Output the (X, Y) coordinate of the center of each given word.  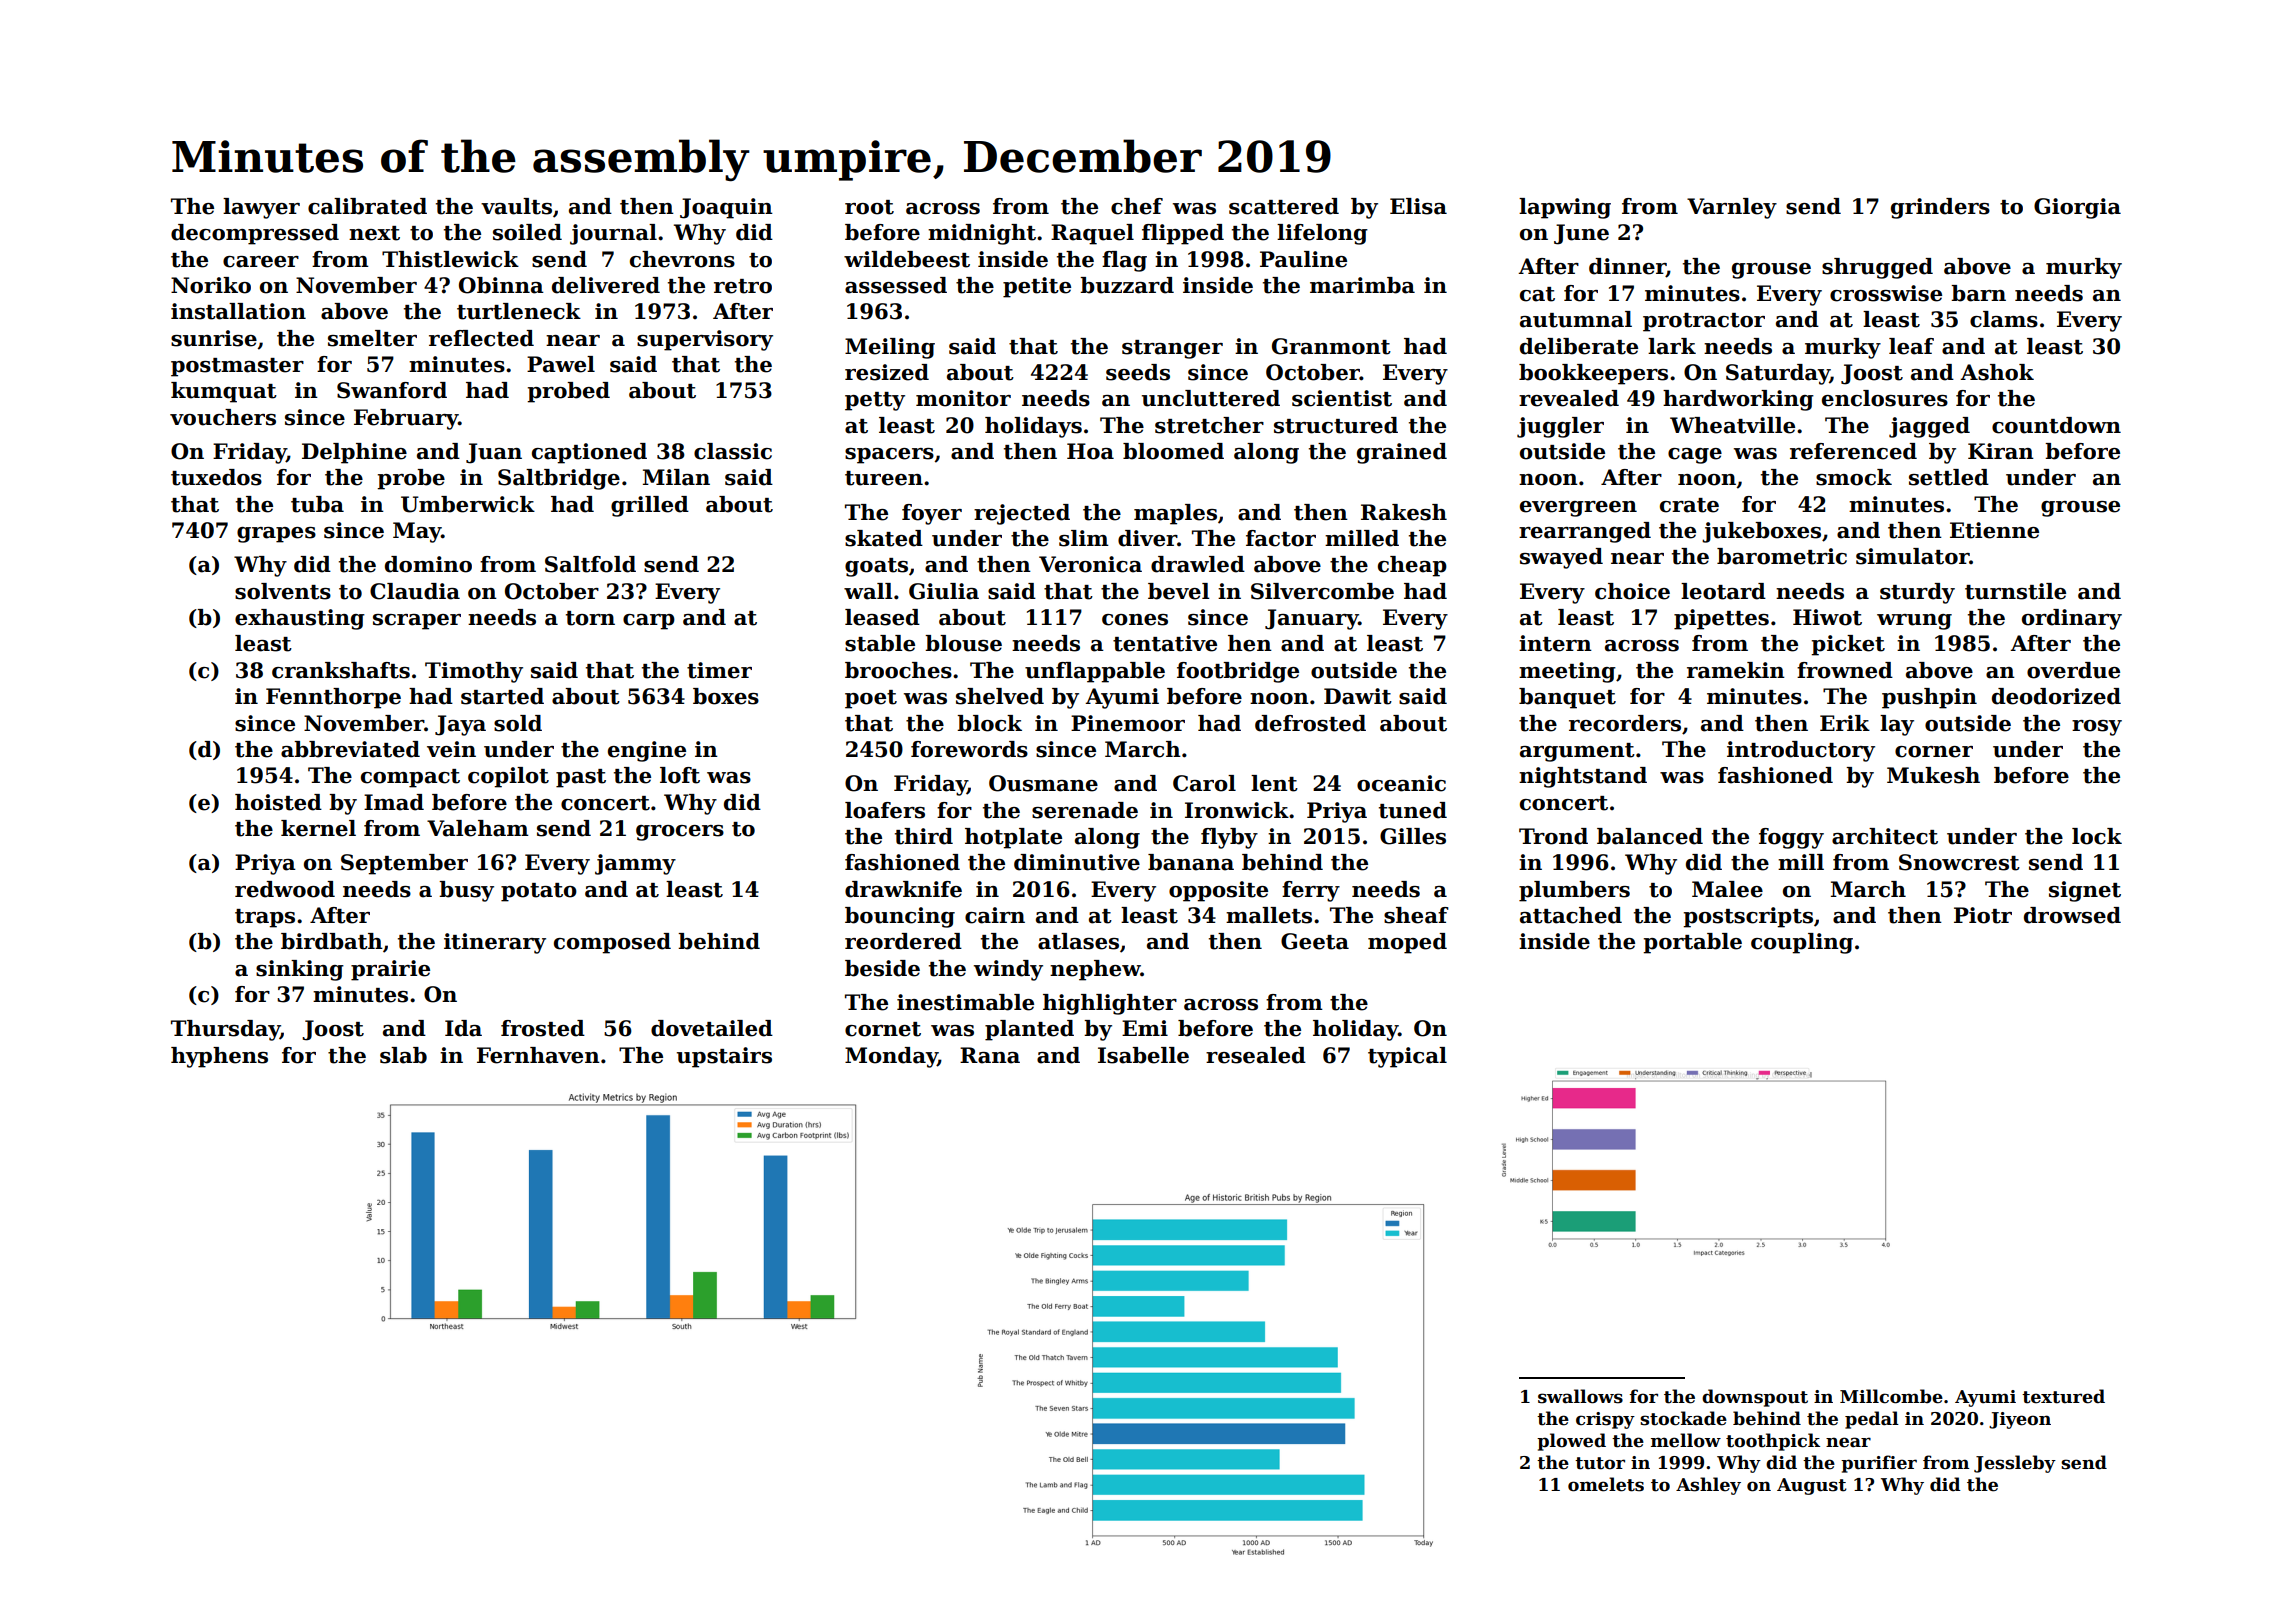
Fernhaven (538, 1055)
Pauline (1303, 259)
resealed (1256, 1055)
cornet (883, 1029)
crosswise (1886, 293)
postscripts (1748, 917)
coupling (1802, 943)
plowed (1571, 1442)
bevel (1178, 591)
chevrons (682, 259)
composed (612, 943)
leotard (1723, 591)
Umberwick (468, 504)
